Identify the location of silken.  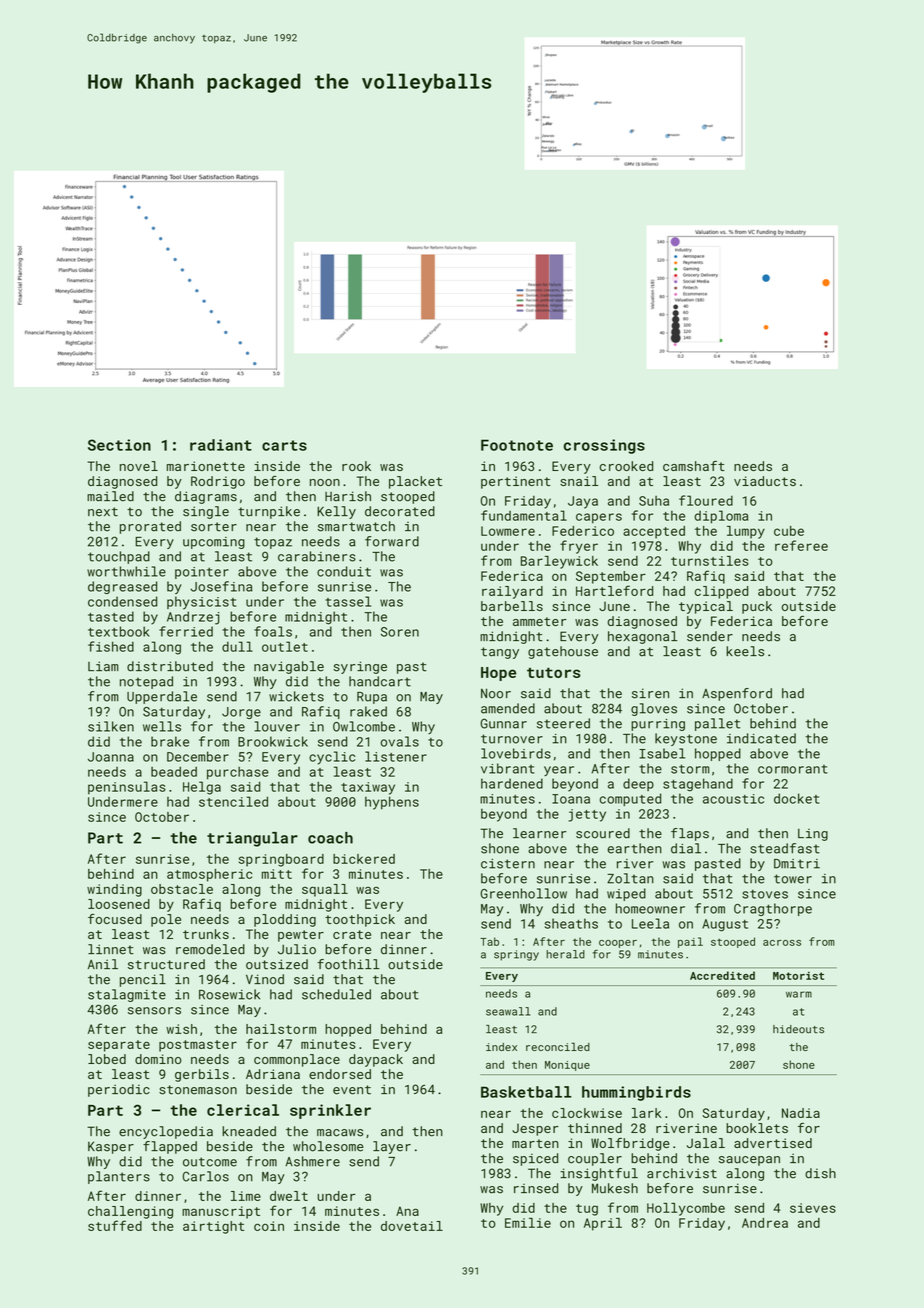
(111, 726).
